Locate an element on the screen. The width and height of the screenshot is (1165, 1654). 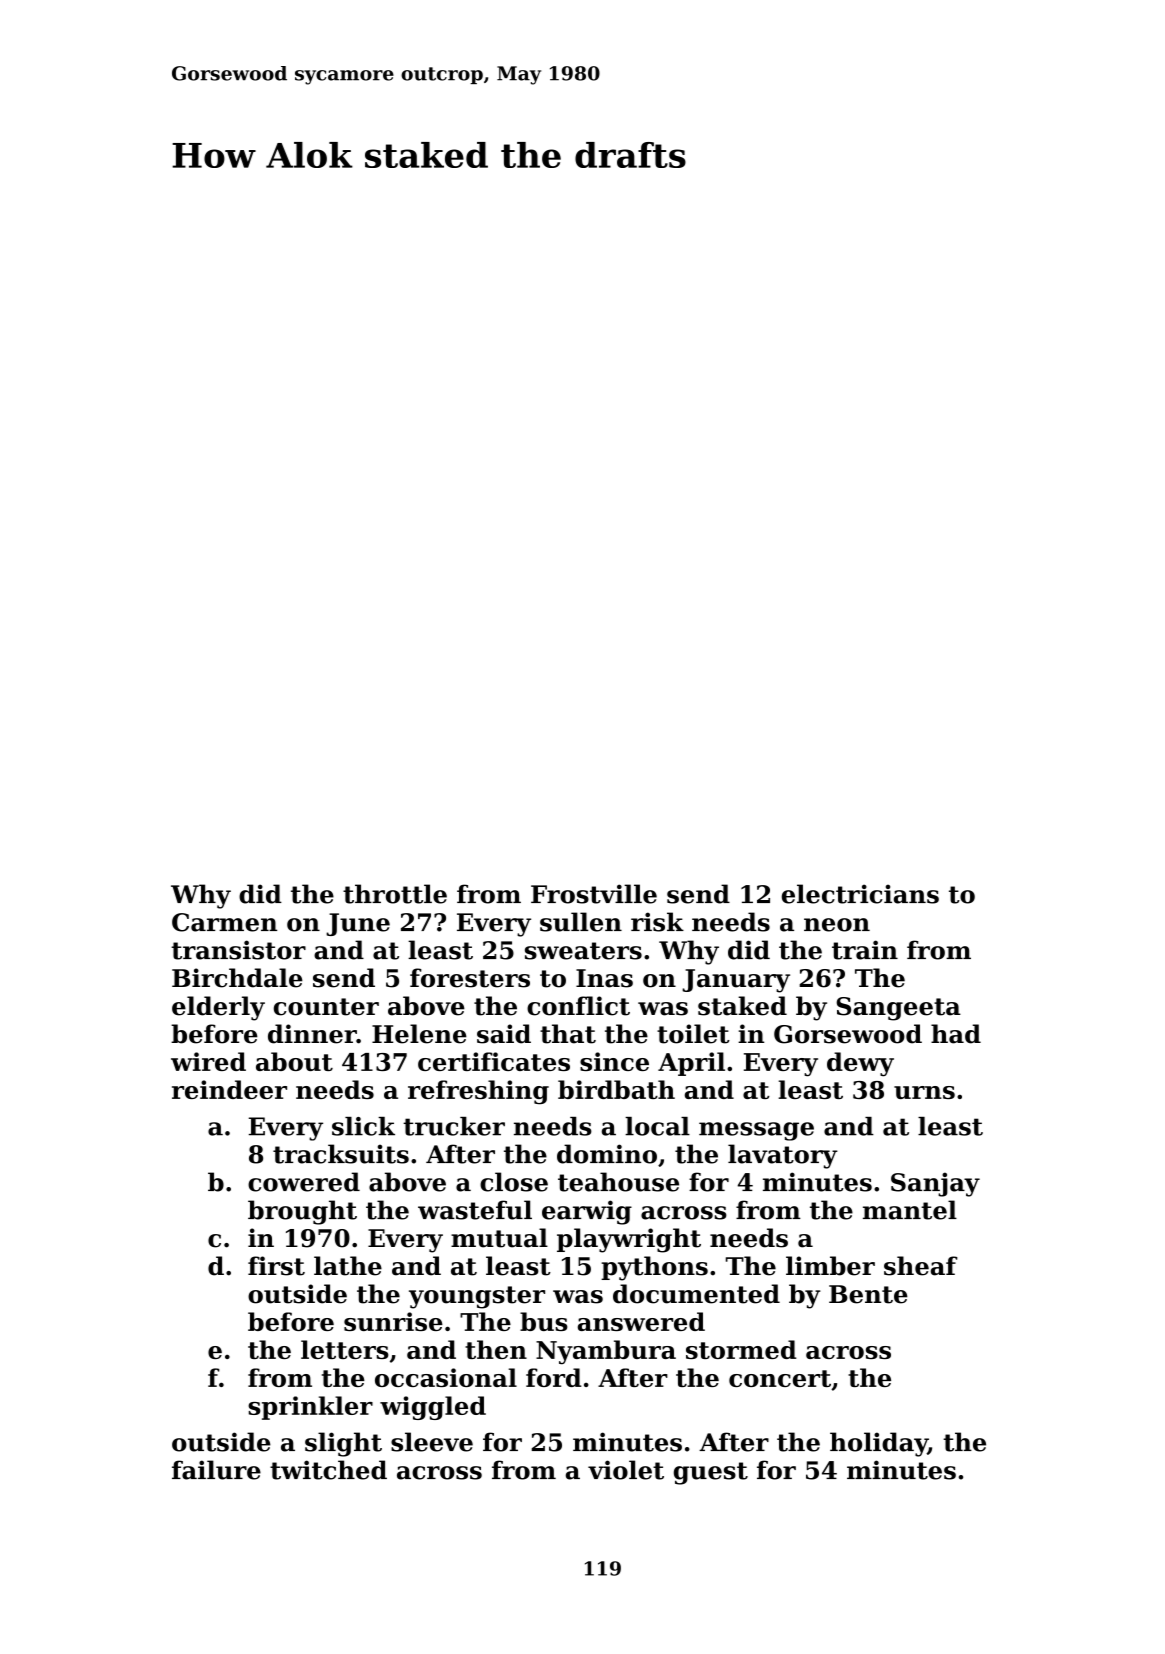
neon is located at coordinates (837, 925).
